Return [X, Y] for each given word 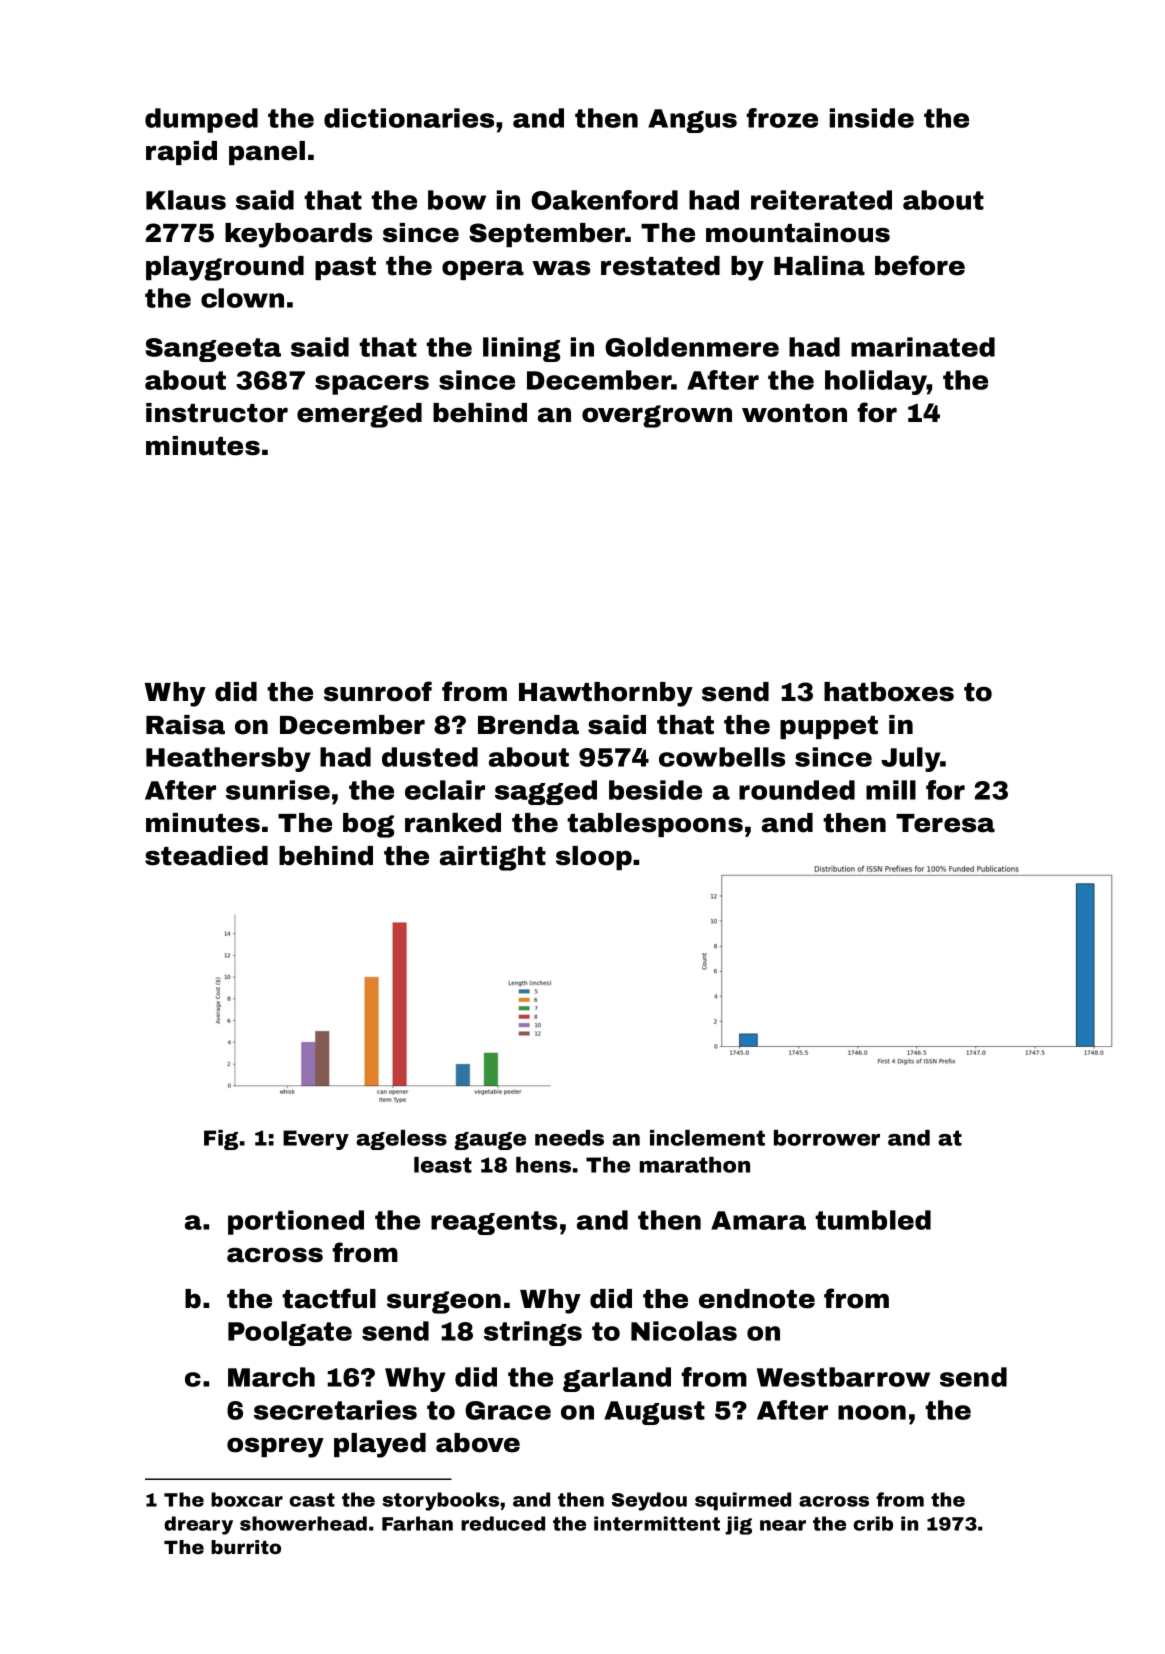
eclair [445, 790]
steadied [206, 856]
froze [782, 118]
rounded [797, 790]
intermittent [657, 1523]
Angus [692, 121]
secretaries [335, 1410]
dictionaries [409, 118]
